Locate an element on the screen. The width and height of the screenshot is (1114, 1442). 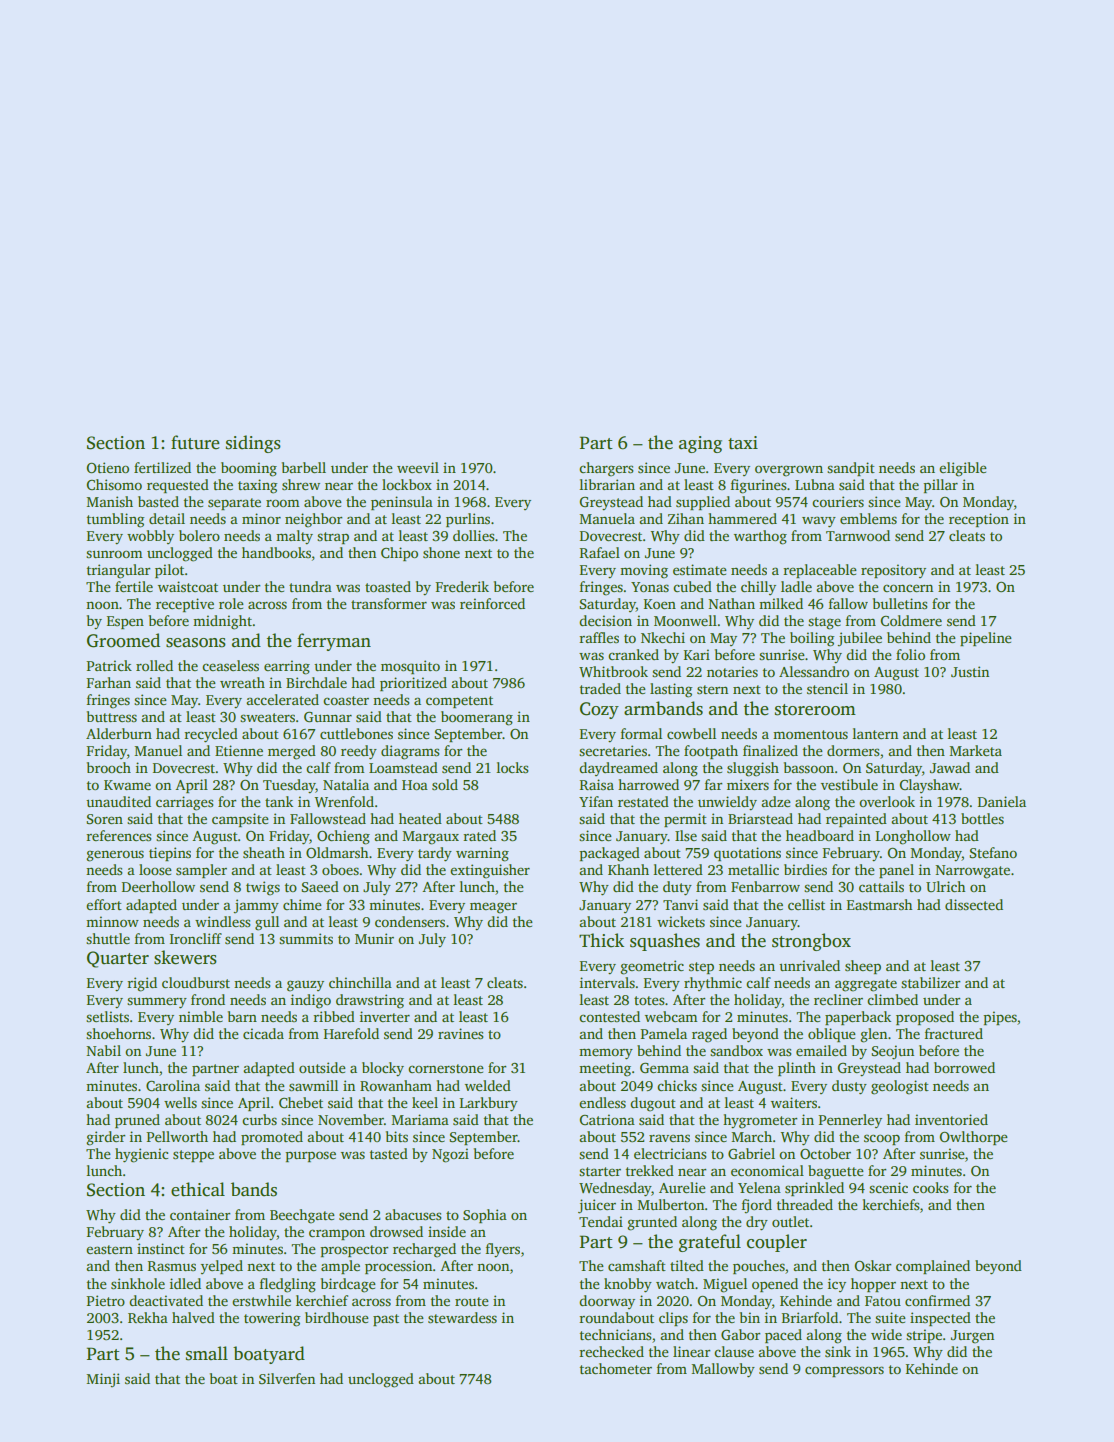
Marketa is located at coordinates (975, 750).
